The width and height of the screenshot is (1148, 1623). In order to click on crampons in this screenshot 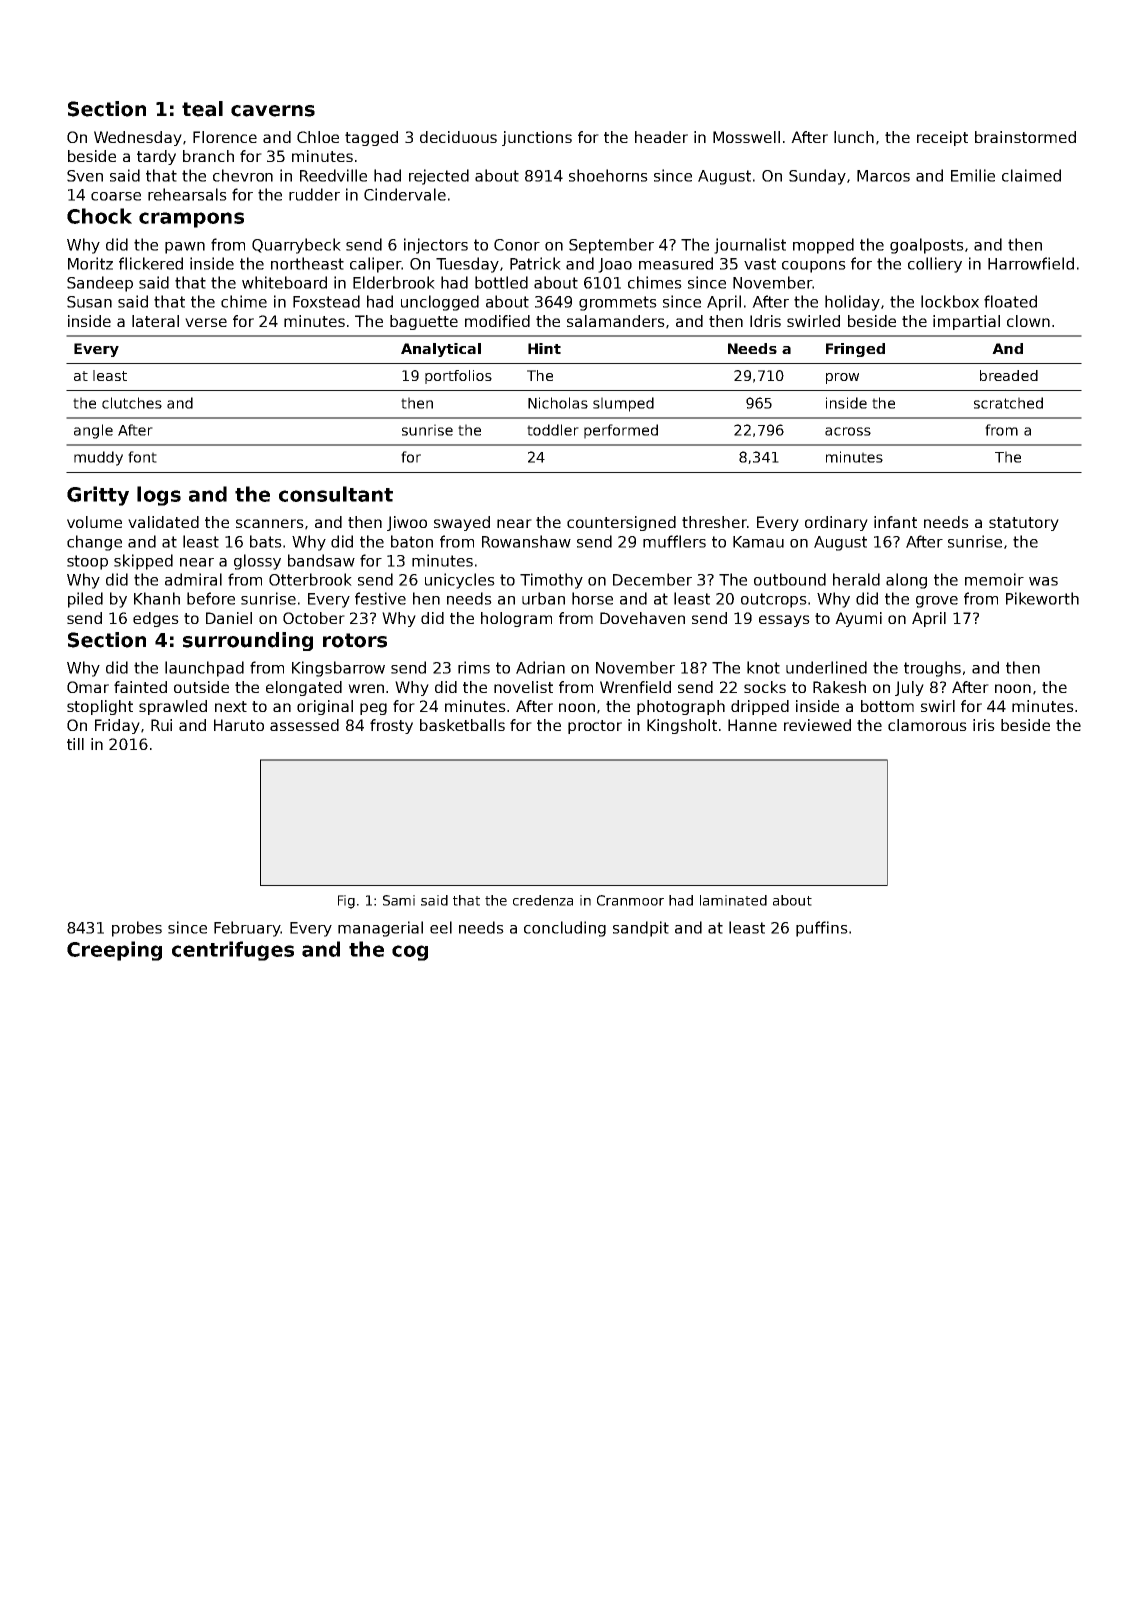, I will do `click(191, 220)`.
